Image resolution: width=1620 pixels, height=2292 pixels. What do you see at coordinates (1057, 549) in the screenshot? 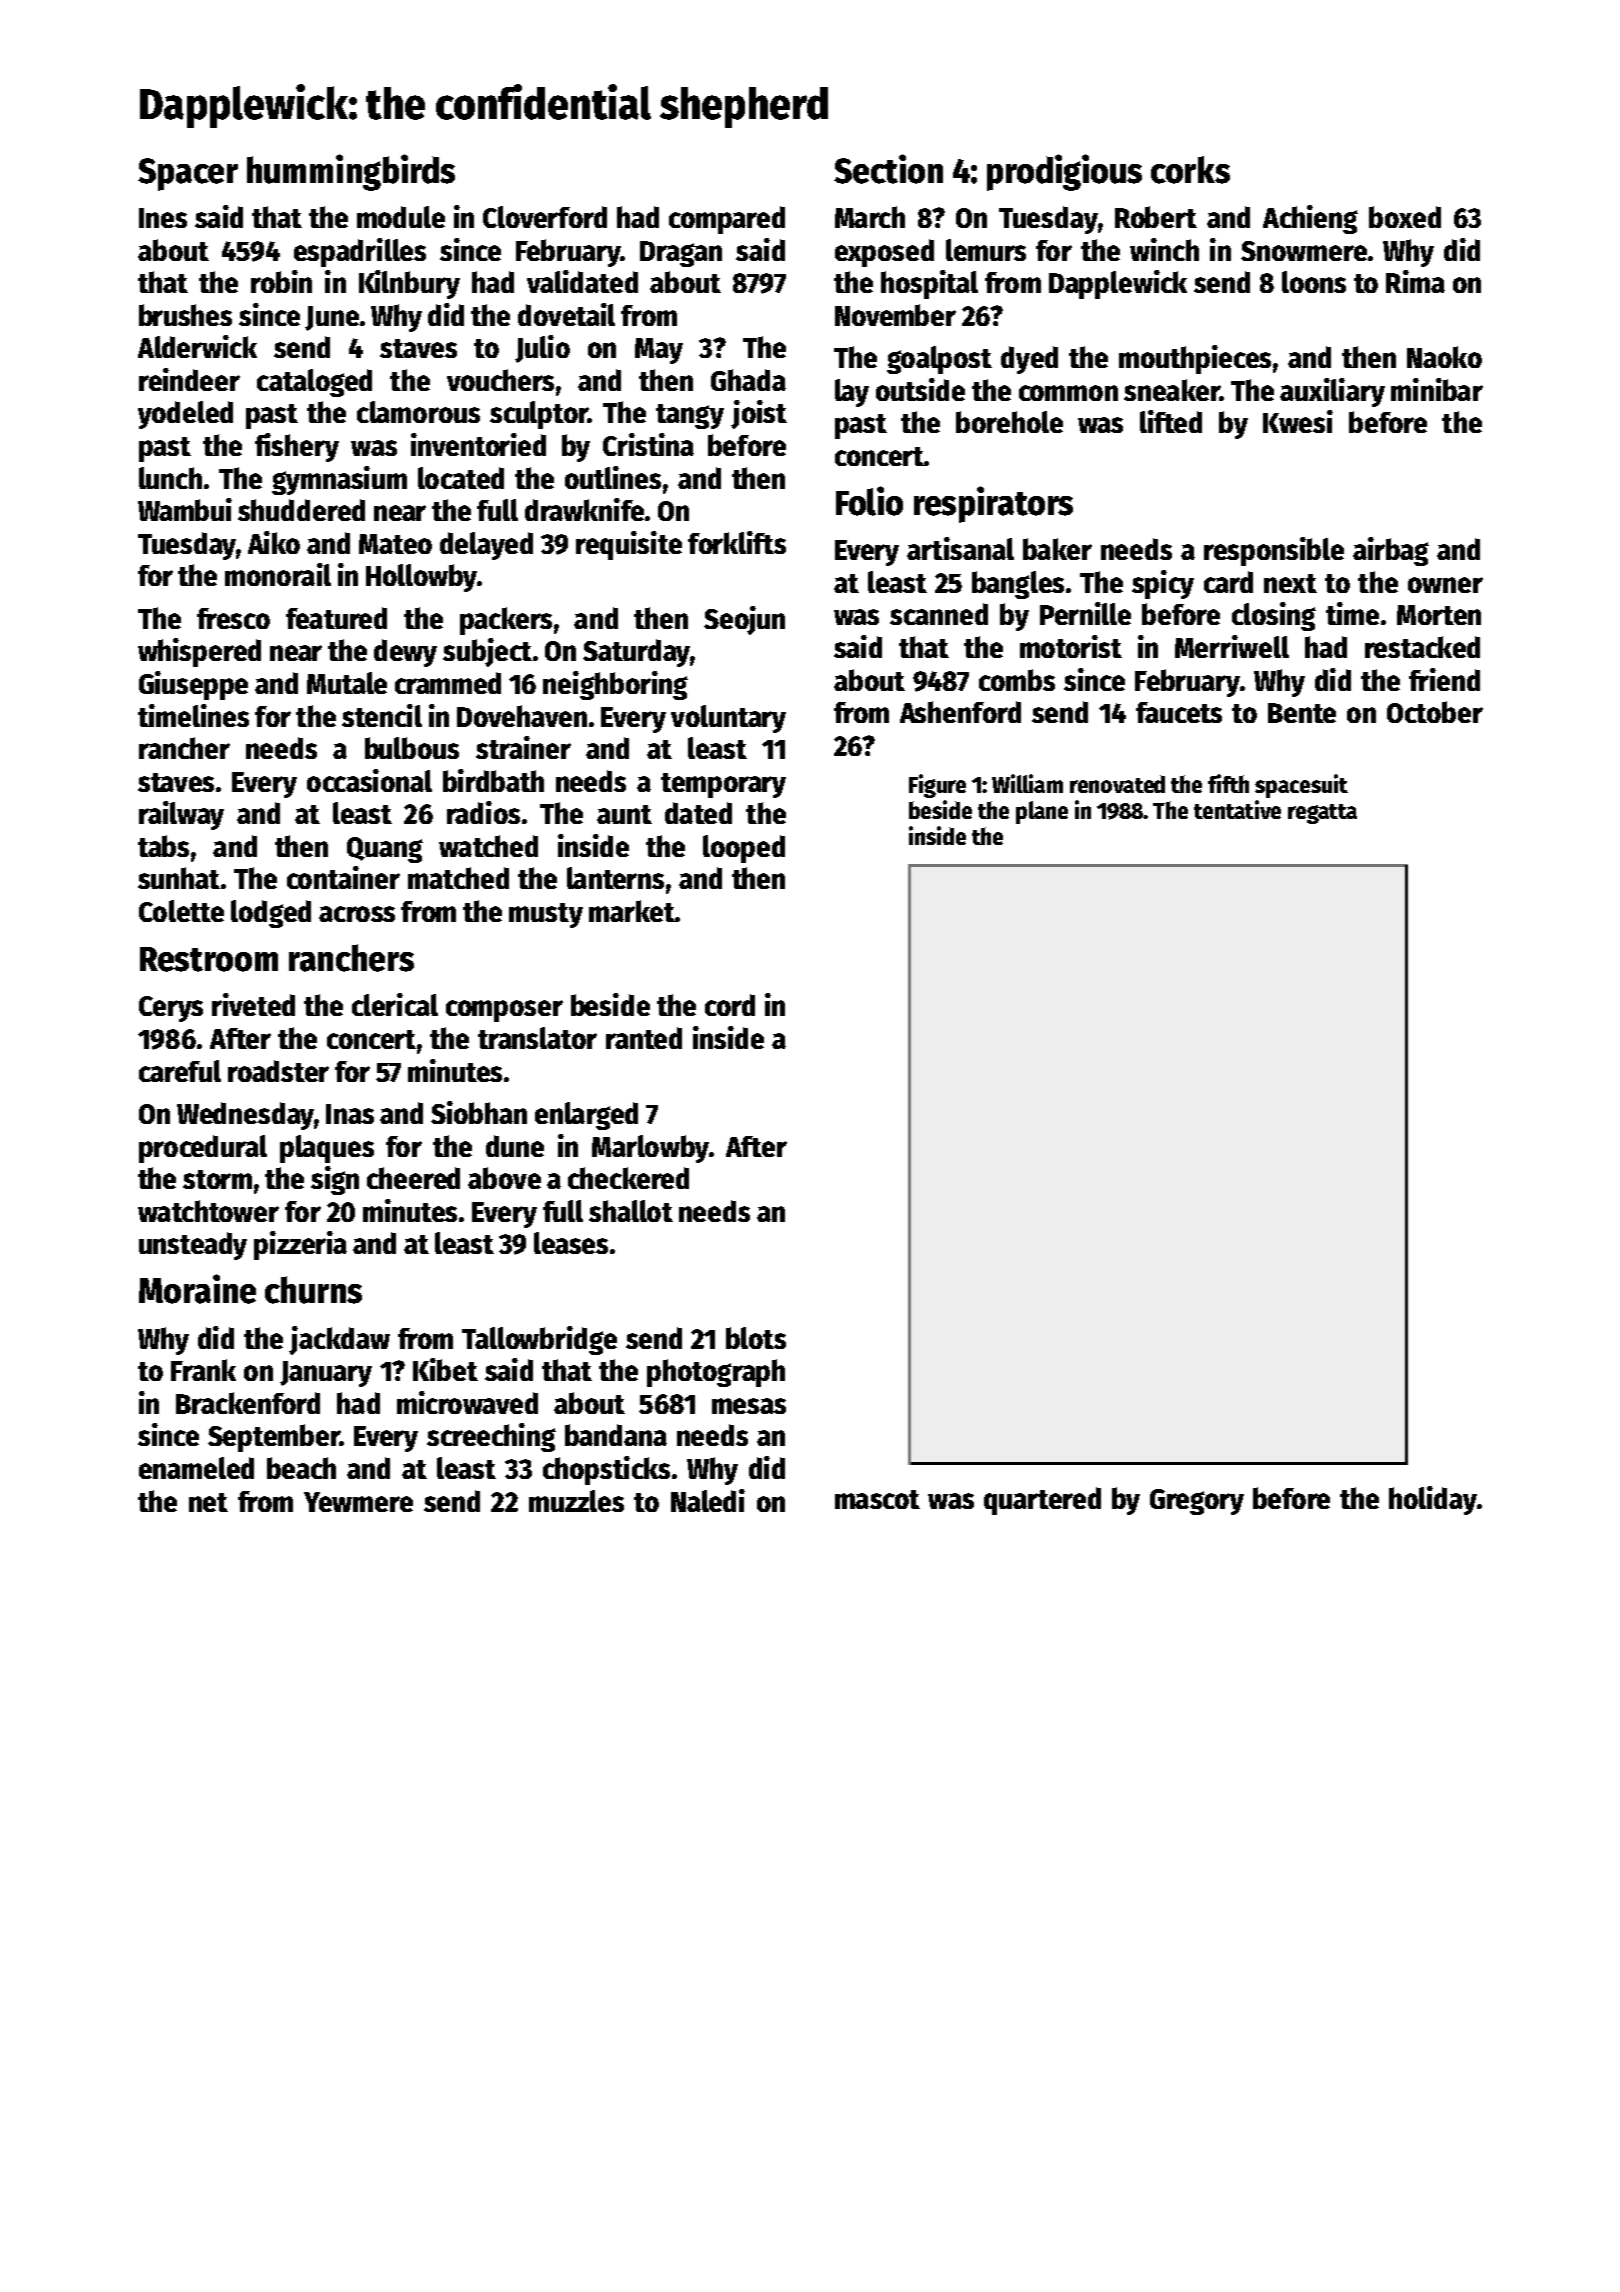
I see `baker` at bounding box center [1057, 549].
